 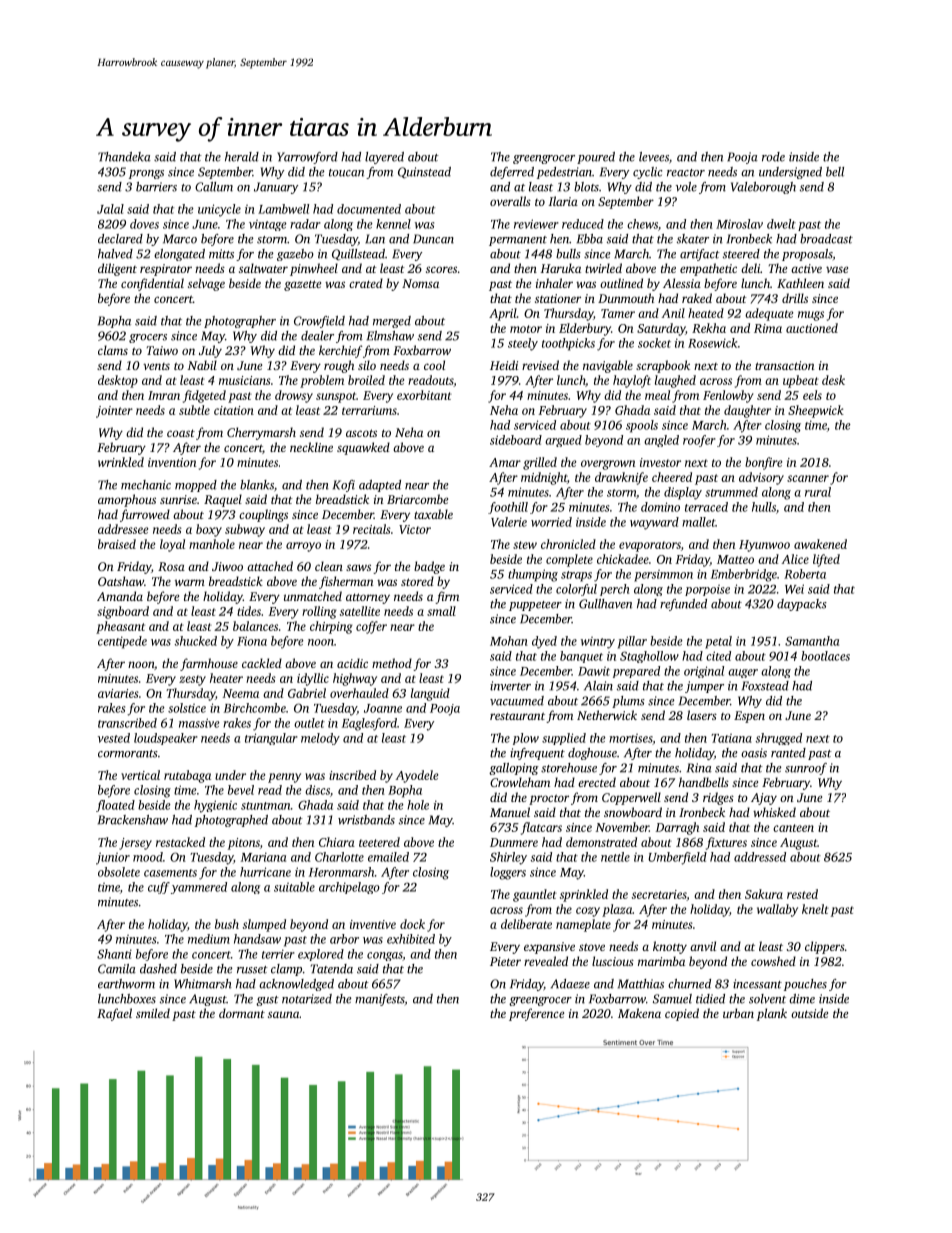 I want to click on eels, so click(x=812, y=395).
